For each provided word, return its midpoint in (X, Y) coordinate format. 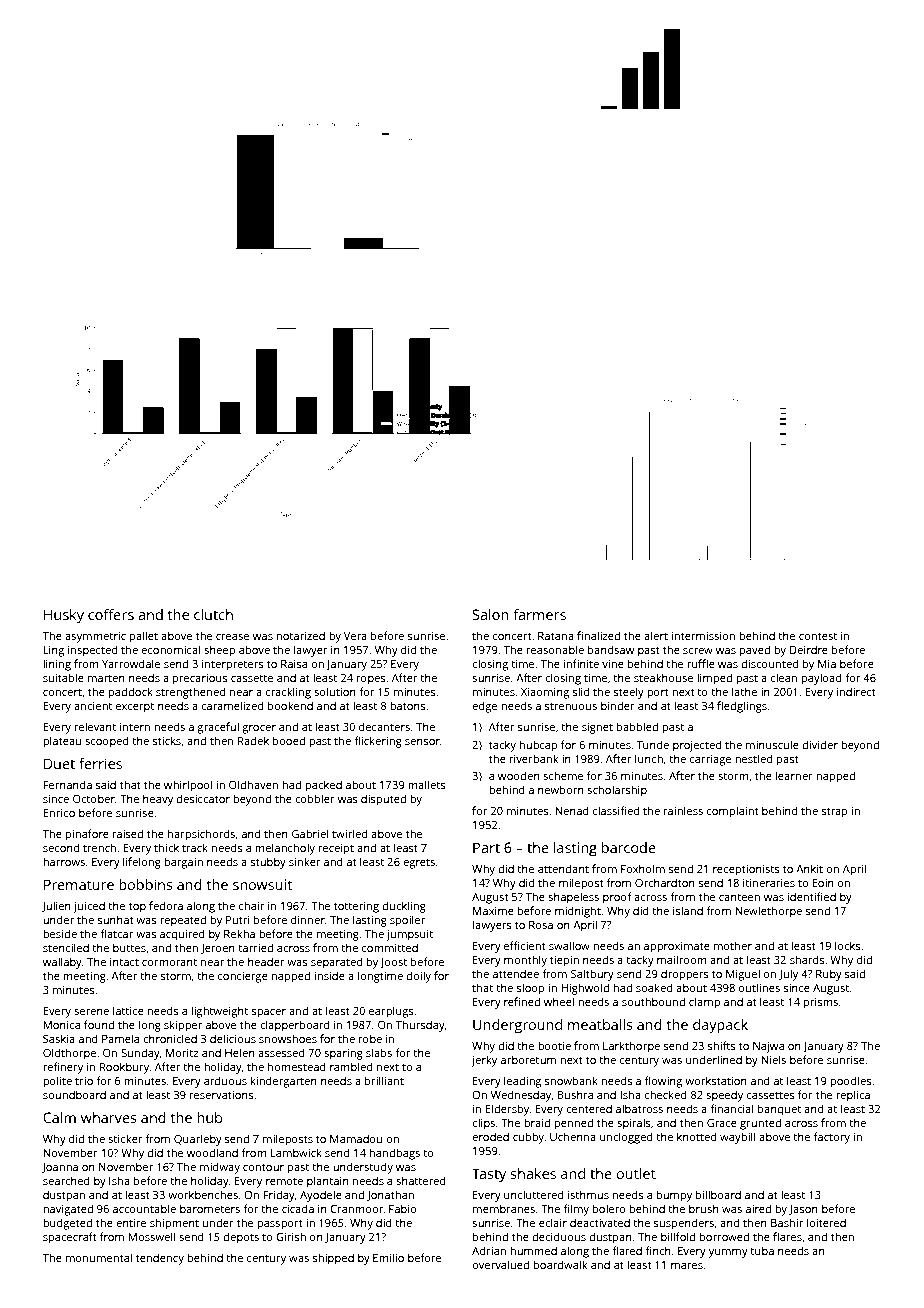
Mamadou (356, 1138)
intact (124, 962)
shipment (174, 1224)
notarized (300, 635)
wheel (559, 1001)
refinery (63, 1068)
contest (818, 636)
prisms (821, 1003)
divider (820, 744)
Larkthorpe (631, 1047)
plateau (62, 742)
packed (323, 786)
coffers (111, 614)
